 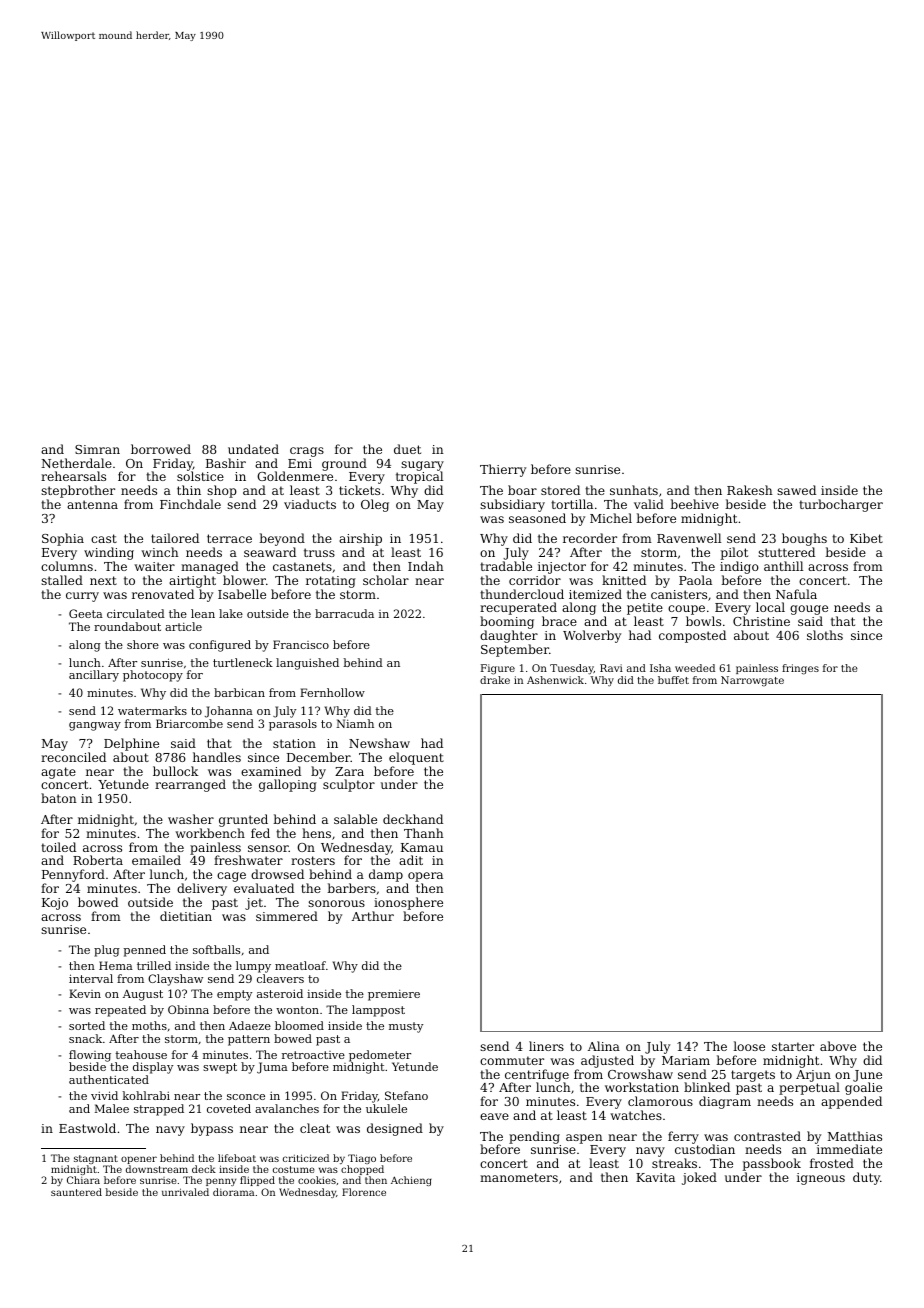 What do you see at coordinates (422, 466) in the image?
I see `sugary` at bounding box center [422, 466].
